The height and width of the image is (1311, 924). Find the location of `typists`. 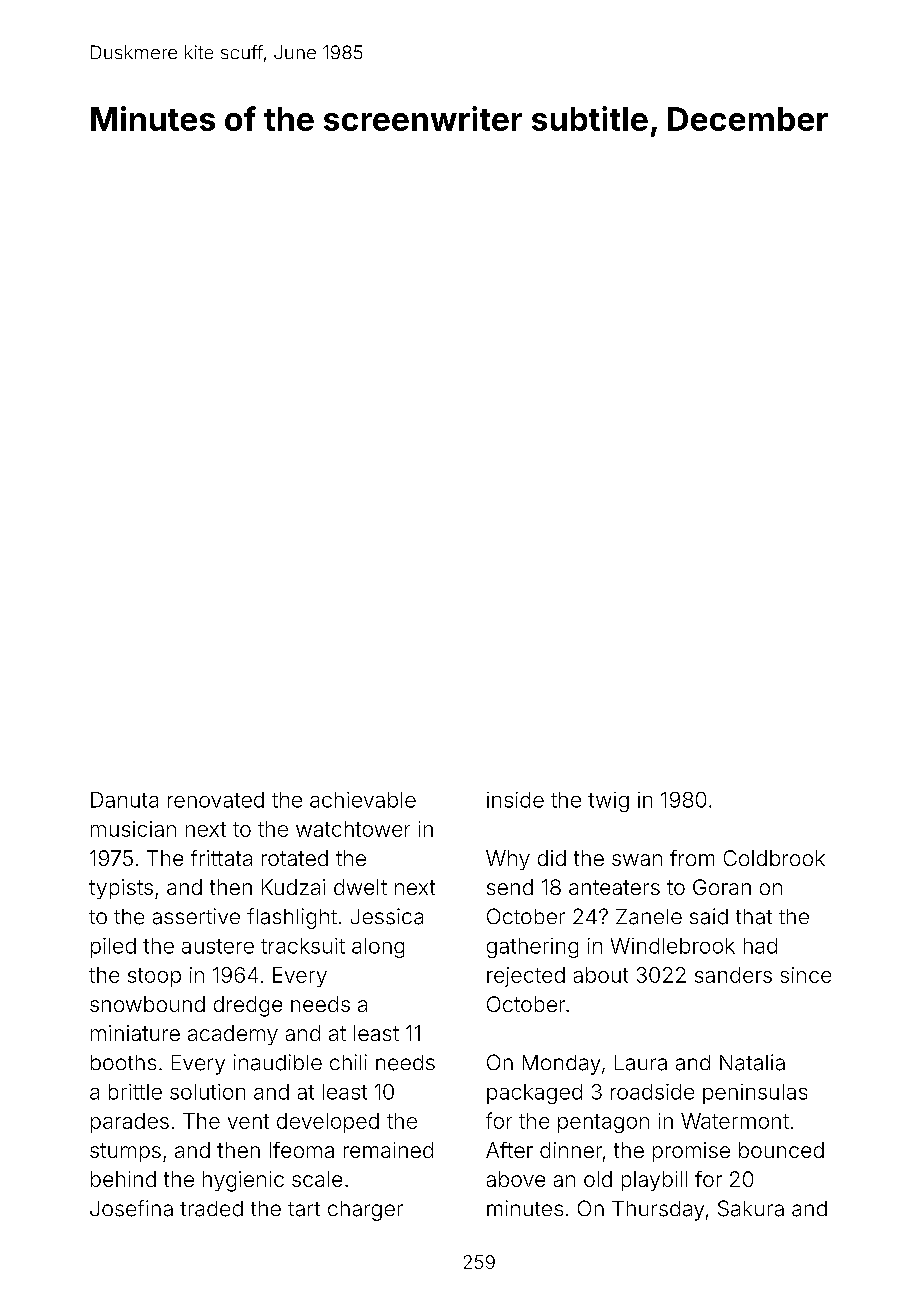

typists is located at coordinates (121, 889).
